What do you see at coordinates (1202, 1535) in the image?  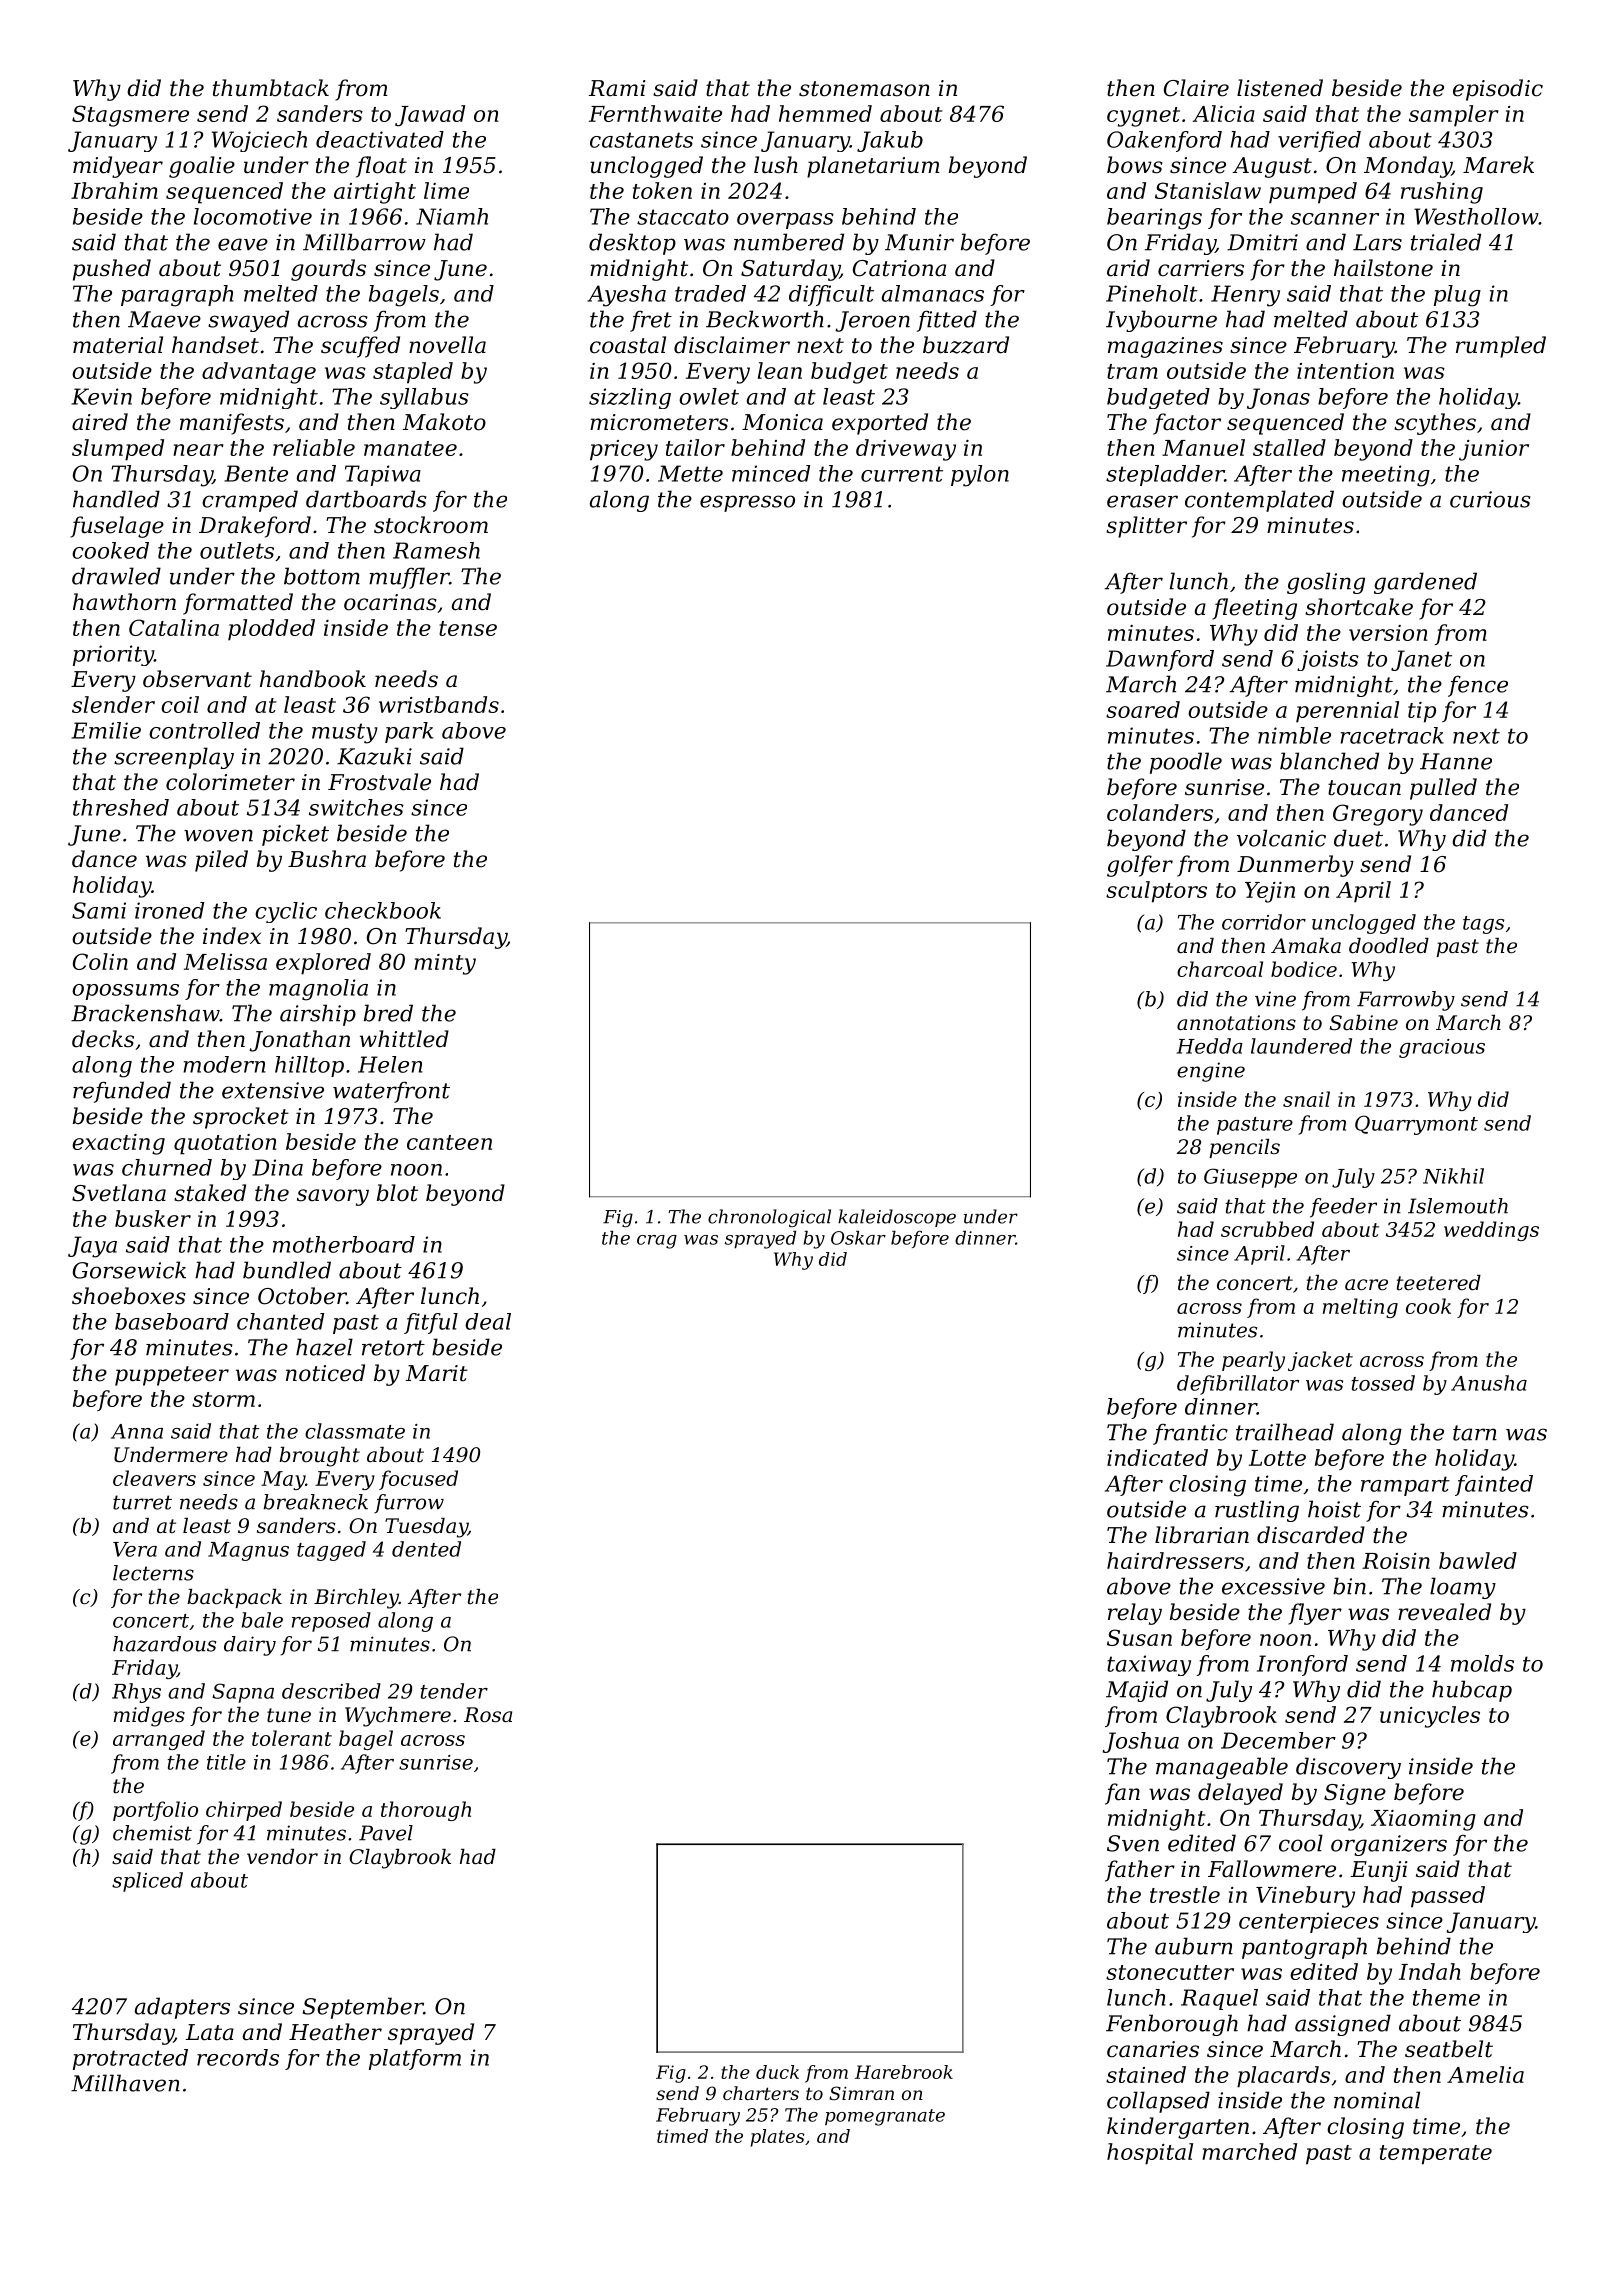 I see `librarian` at bounding box center [1202, 1535].
